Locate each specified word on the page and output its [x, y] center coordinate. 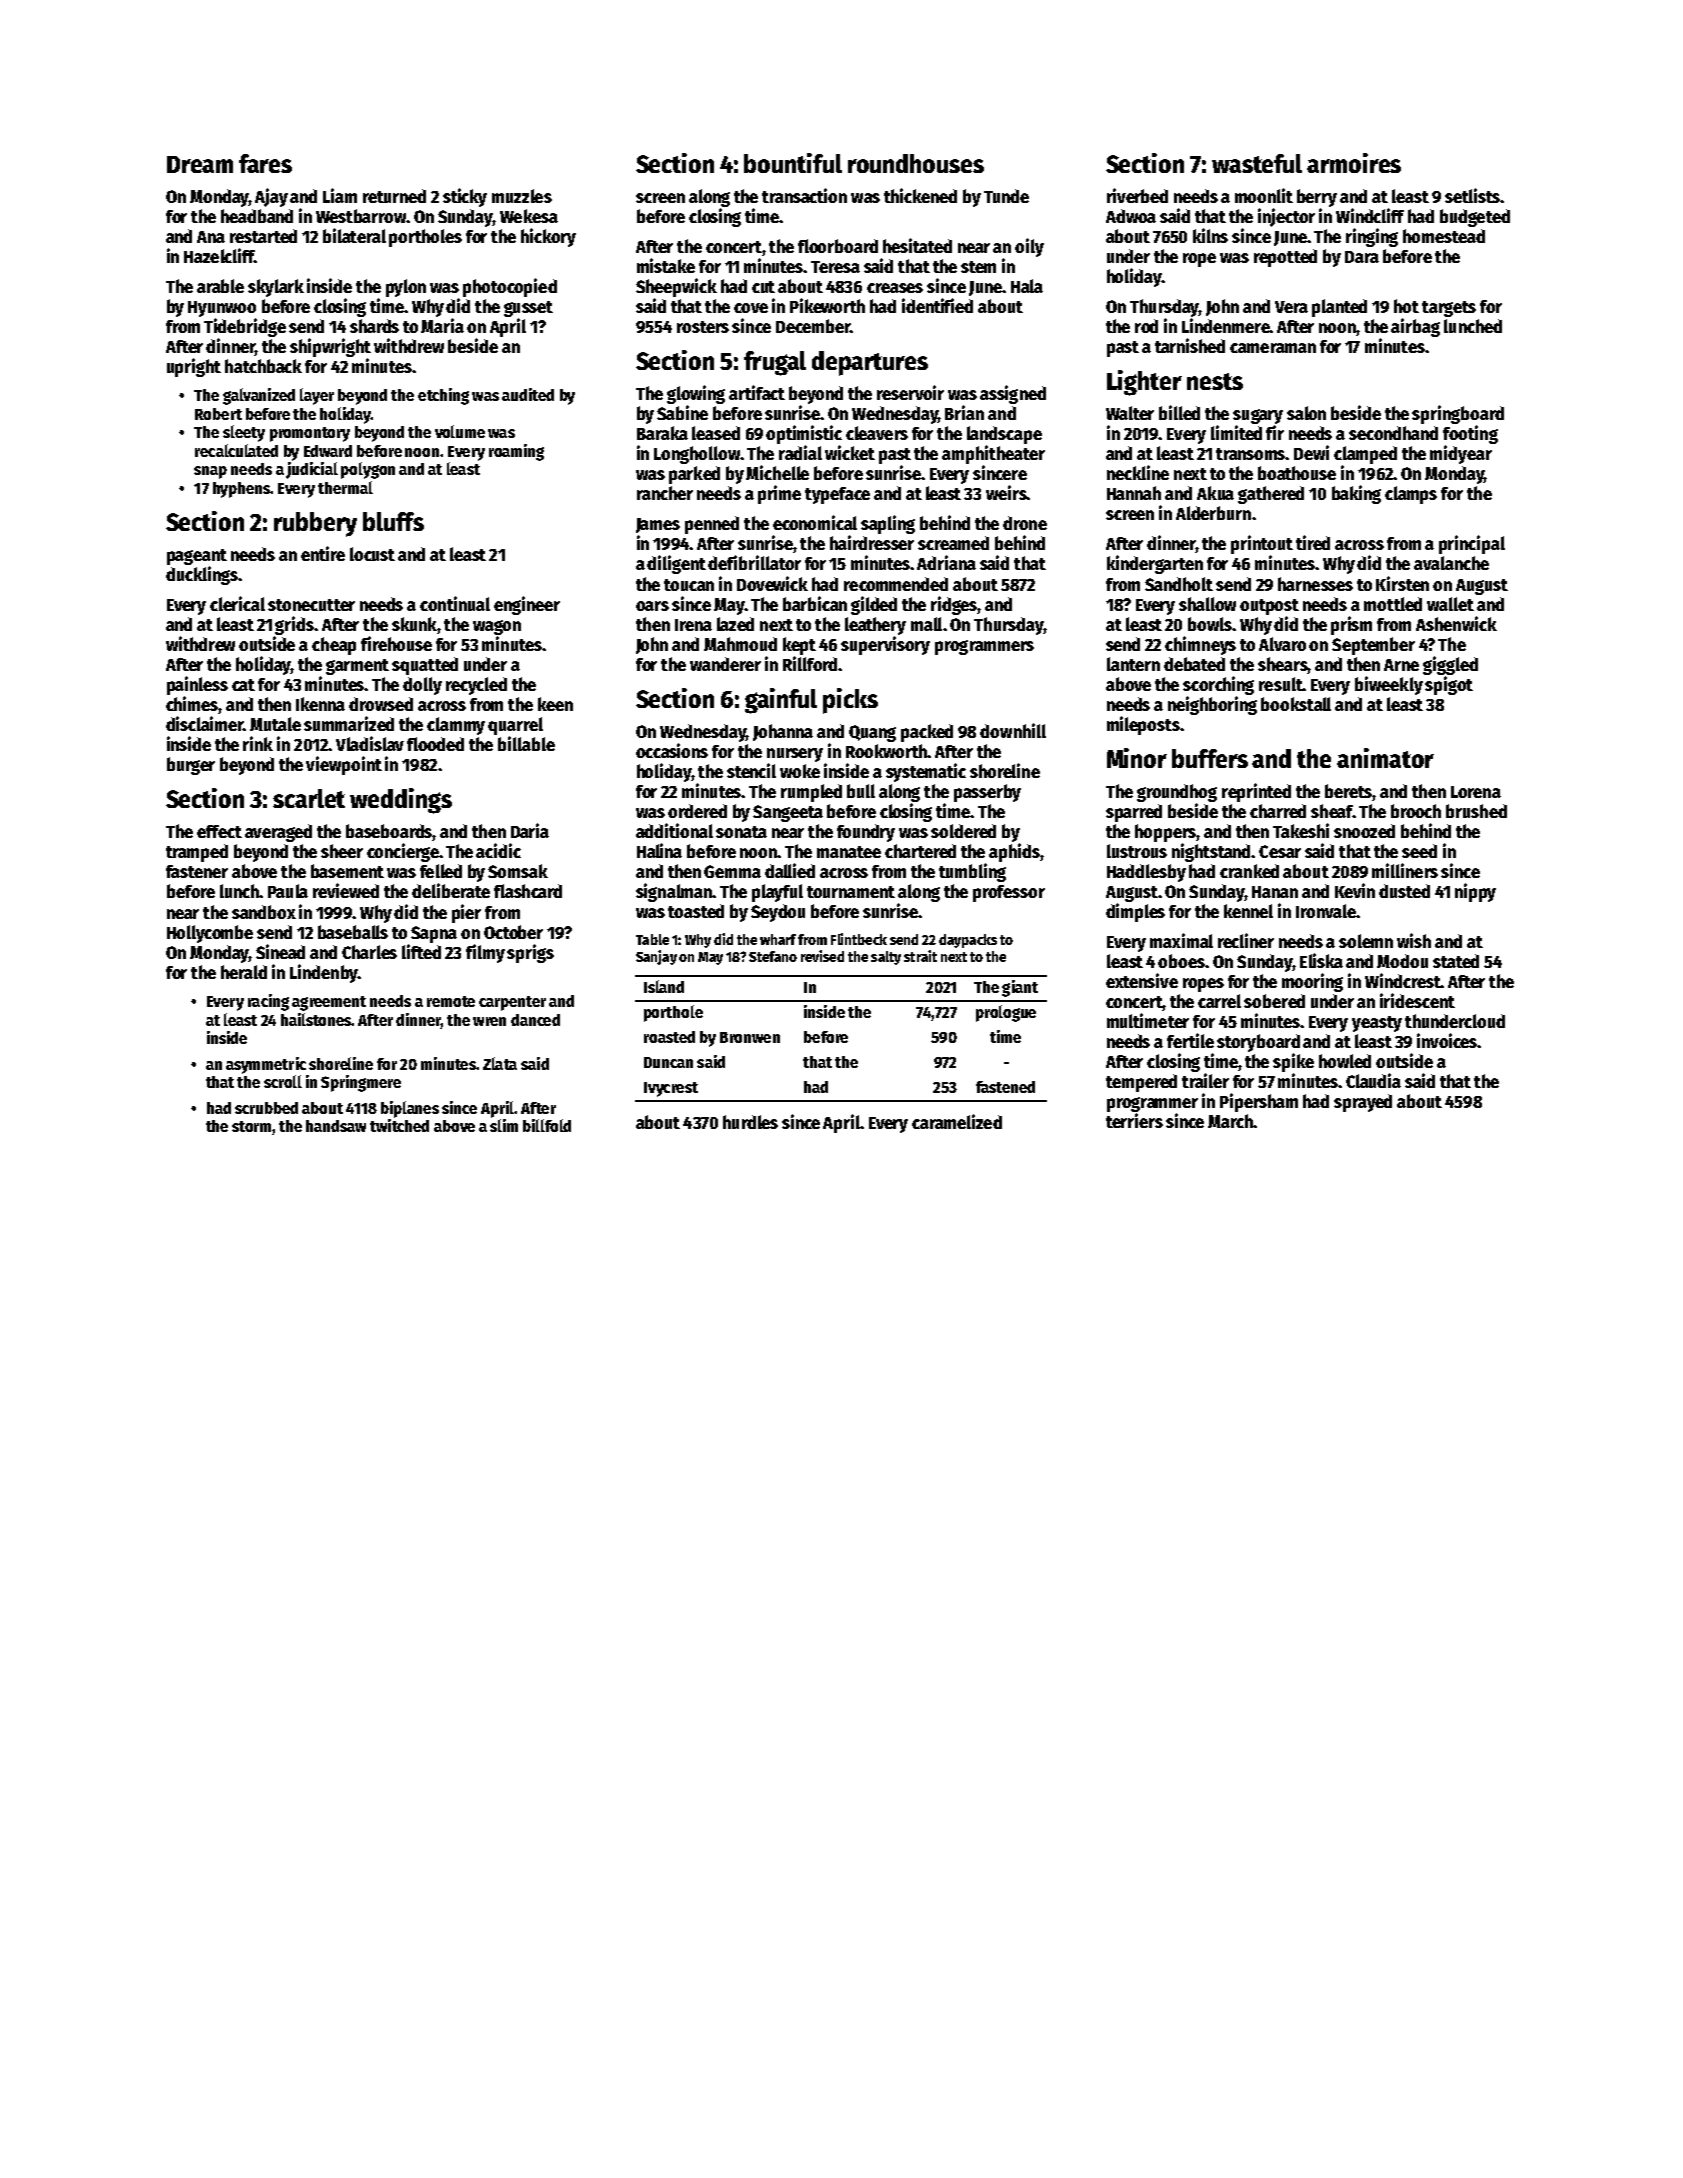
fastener [197, 871]
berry [1317, 198]
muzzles [522, 196]
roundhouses [916, 163]
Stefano [773, 956]
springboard [1458, 414]
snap [210, 472]
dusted [1404, 891]
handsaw [336, 1126]
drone [1025, 523]
